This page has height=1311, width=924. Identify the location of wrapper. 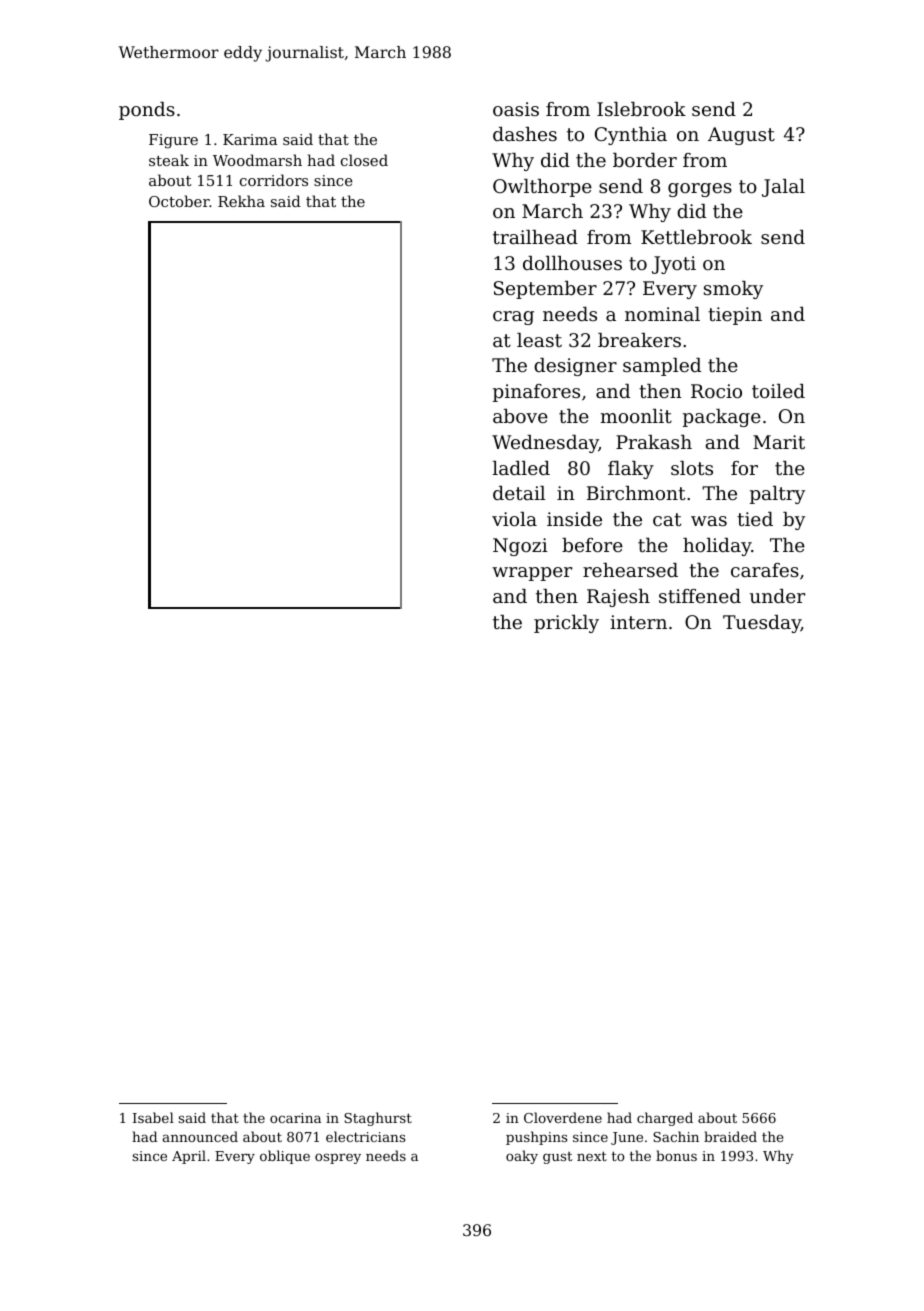
(532, 574).
